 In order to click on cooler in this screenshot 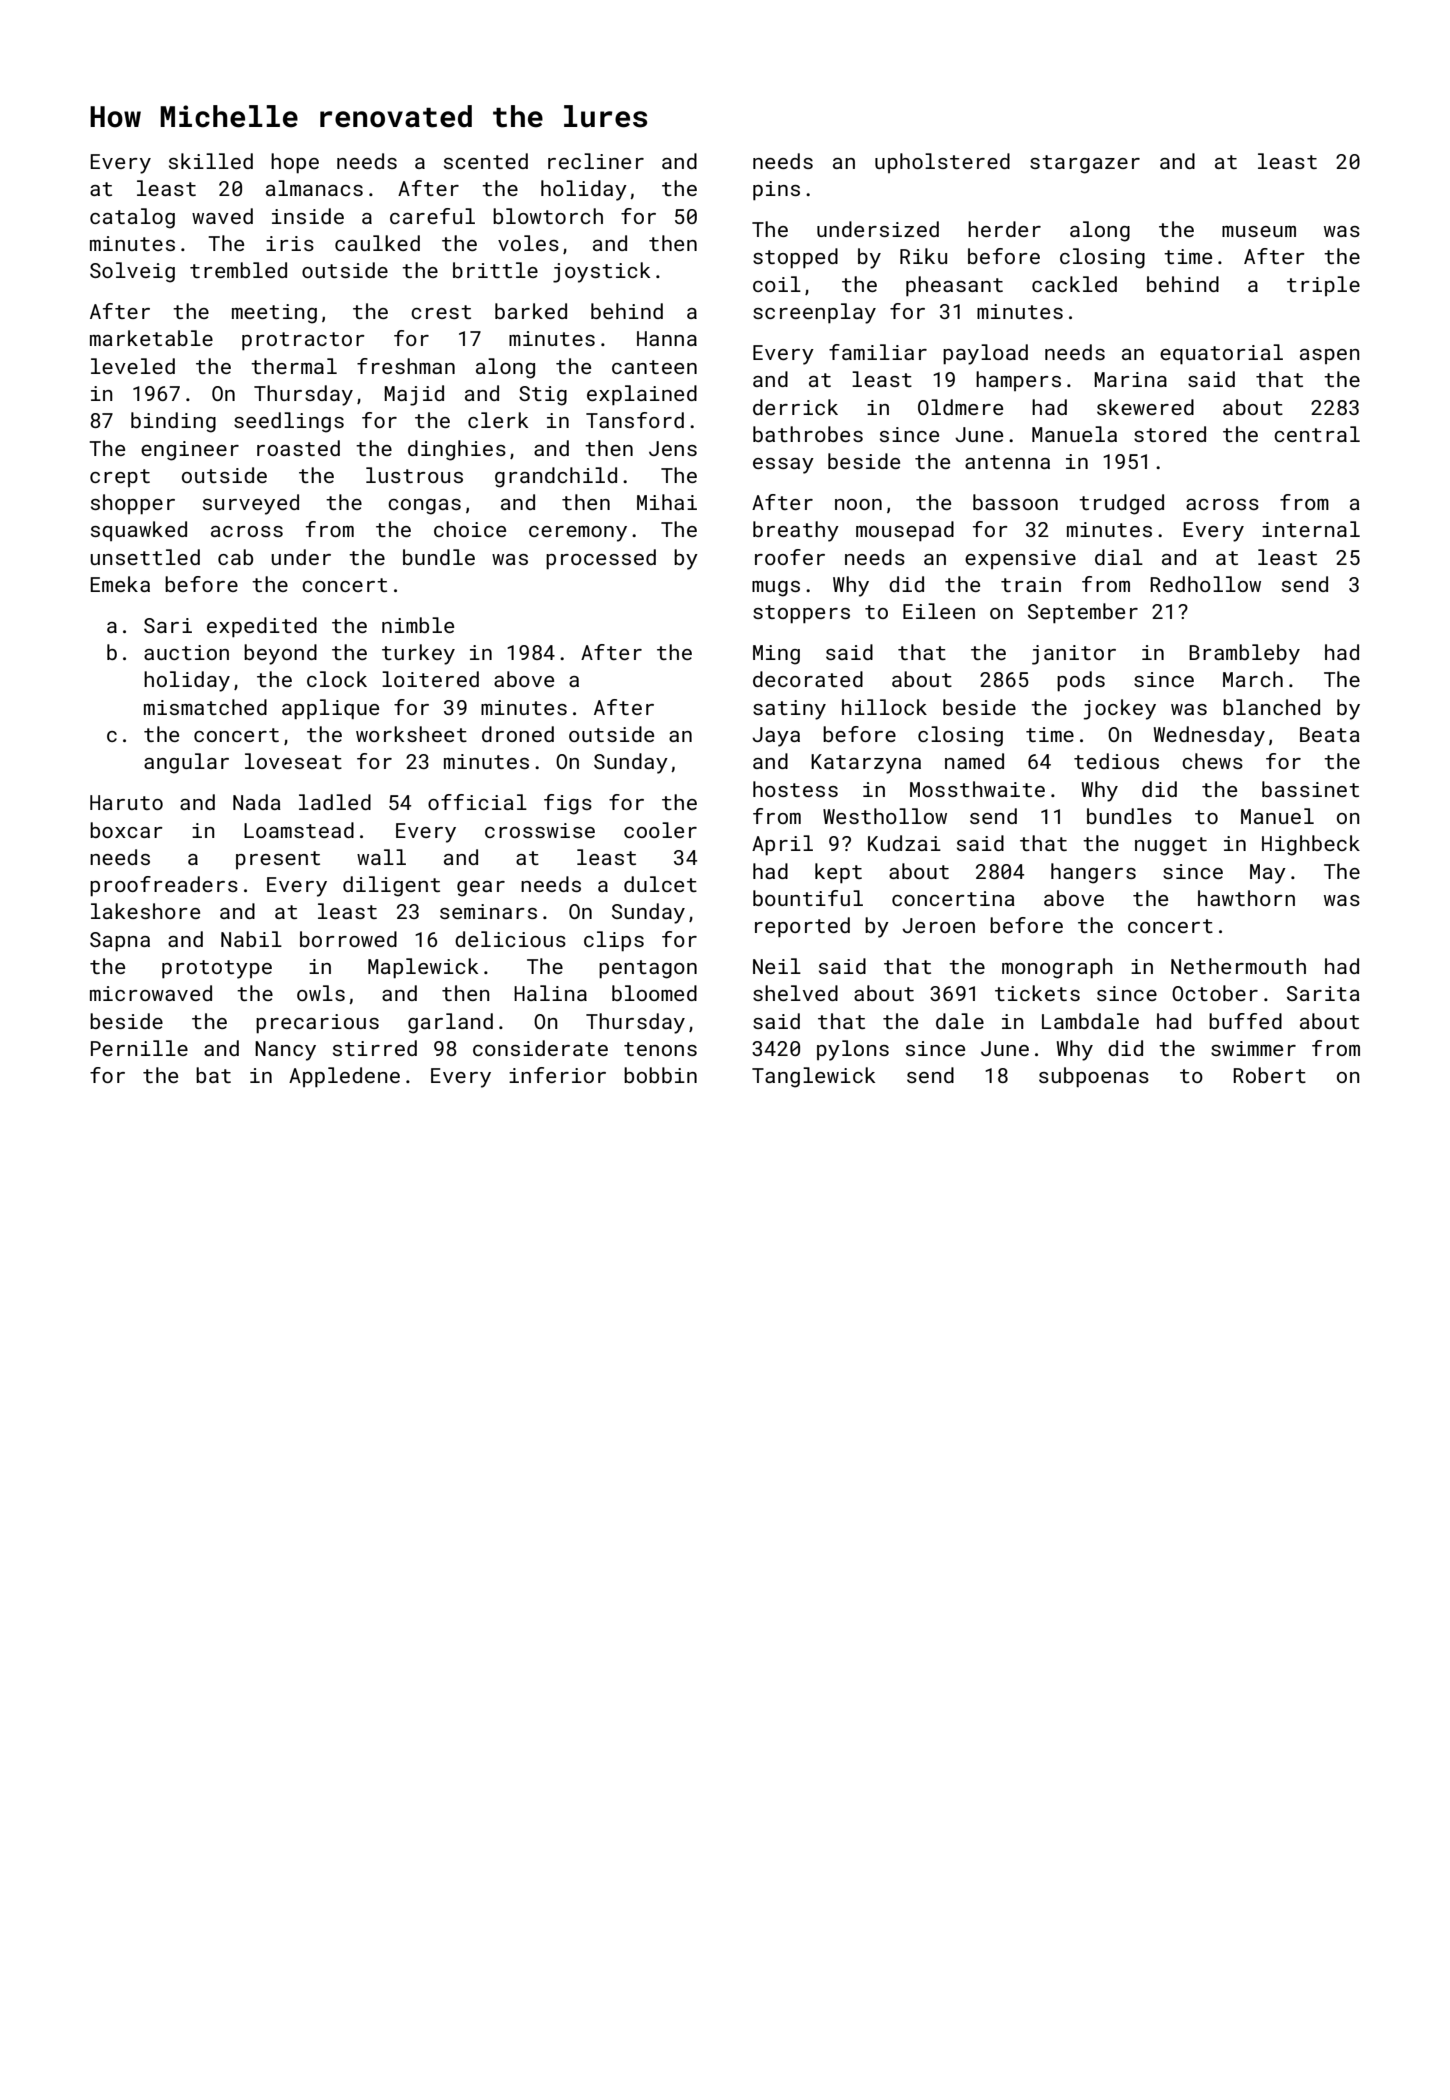, I will do `click(660, 830)`.
